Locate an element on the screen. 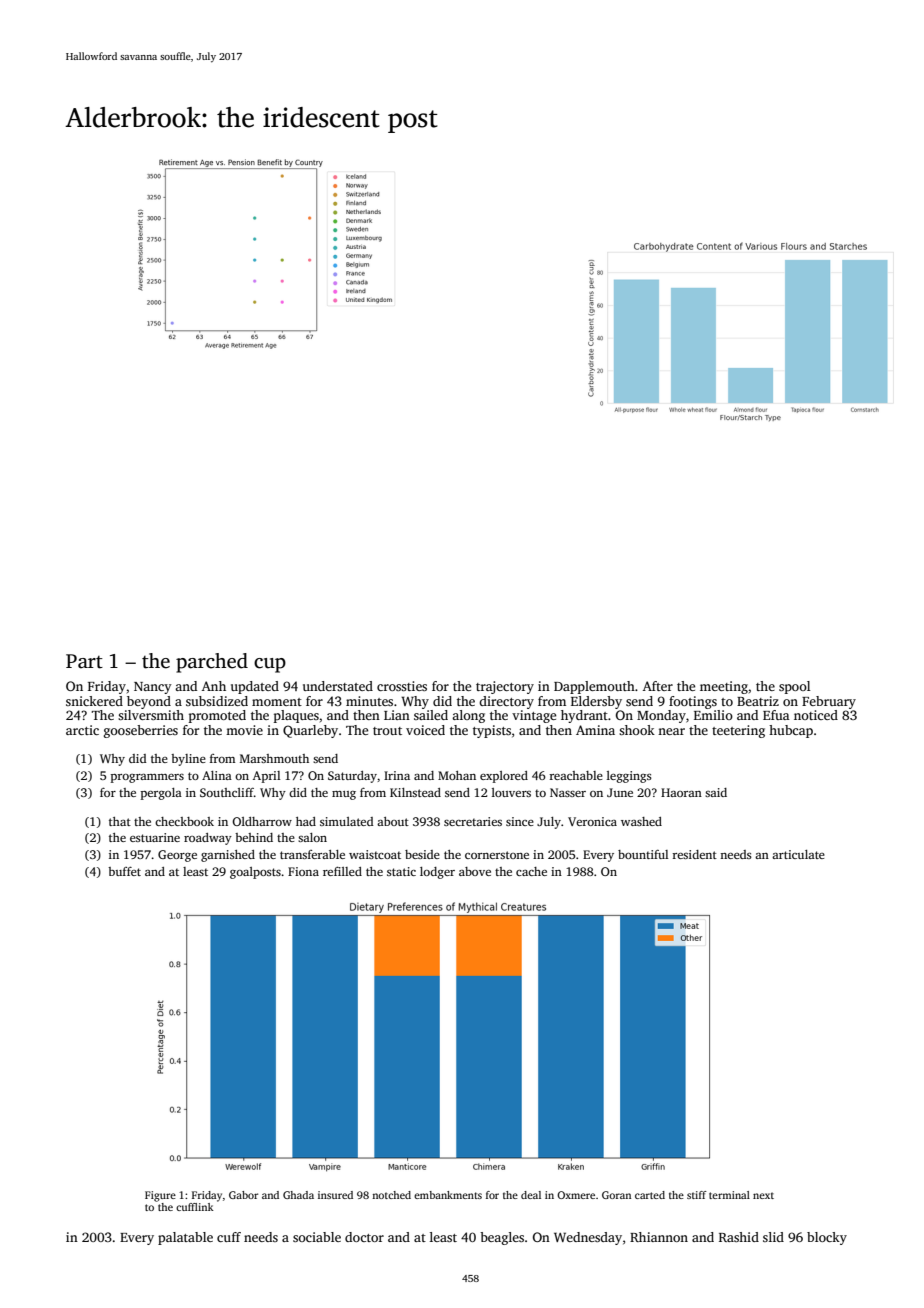 The height and width of the screenshot is (1308, 924). palatable is located at coordinates (185, 1238).
